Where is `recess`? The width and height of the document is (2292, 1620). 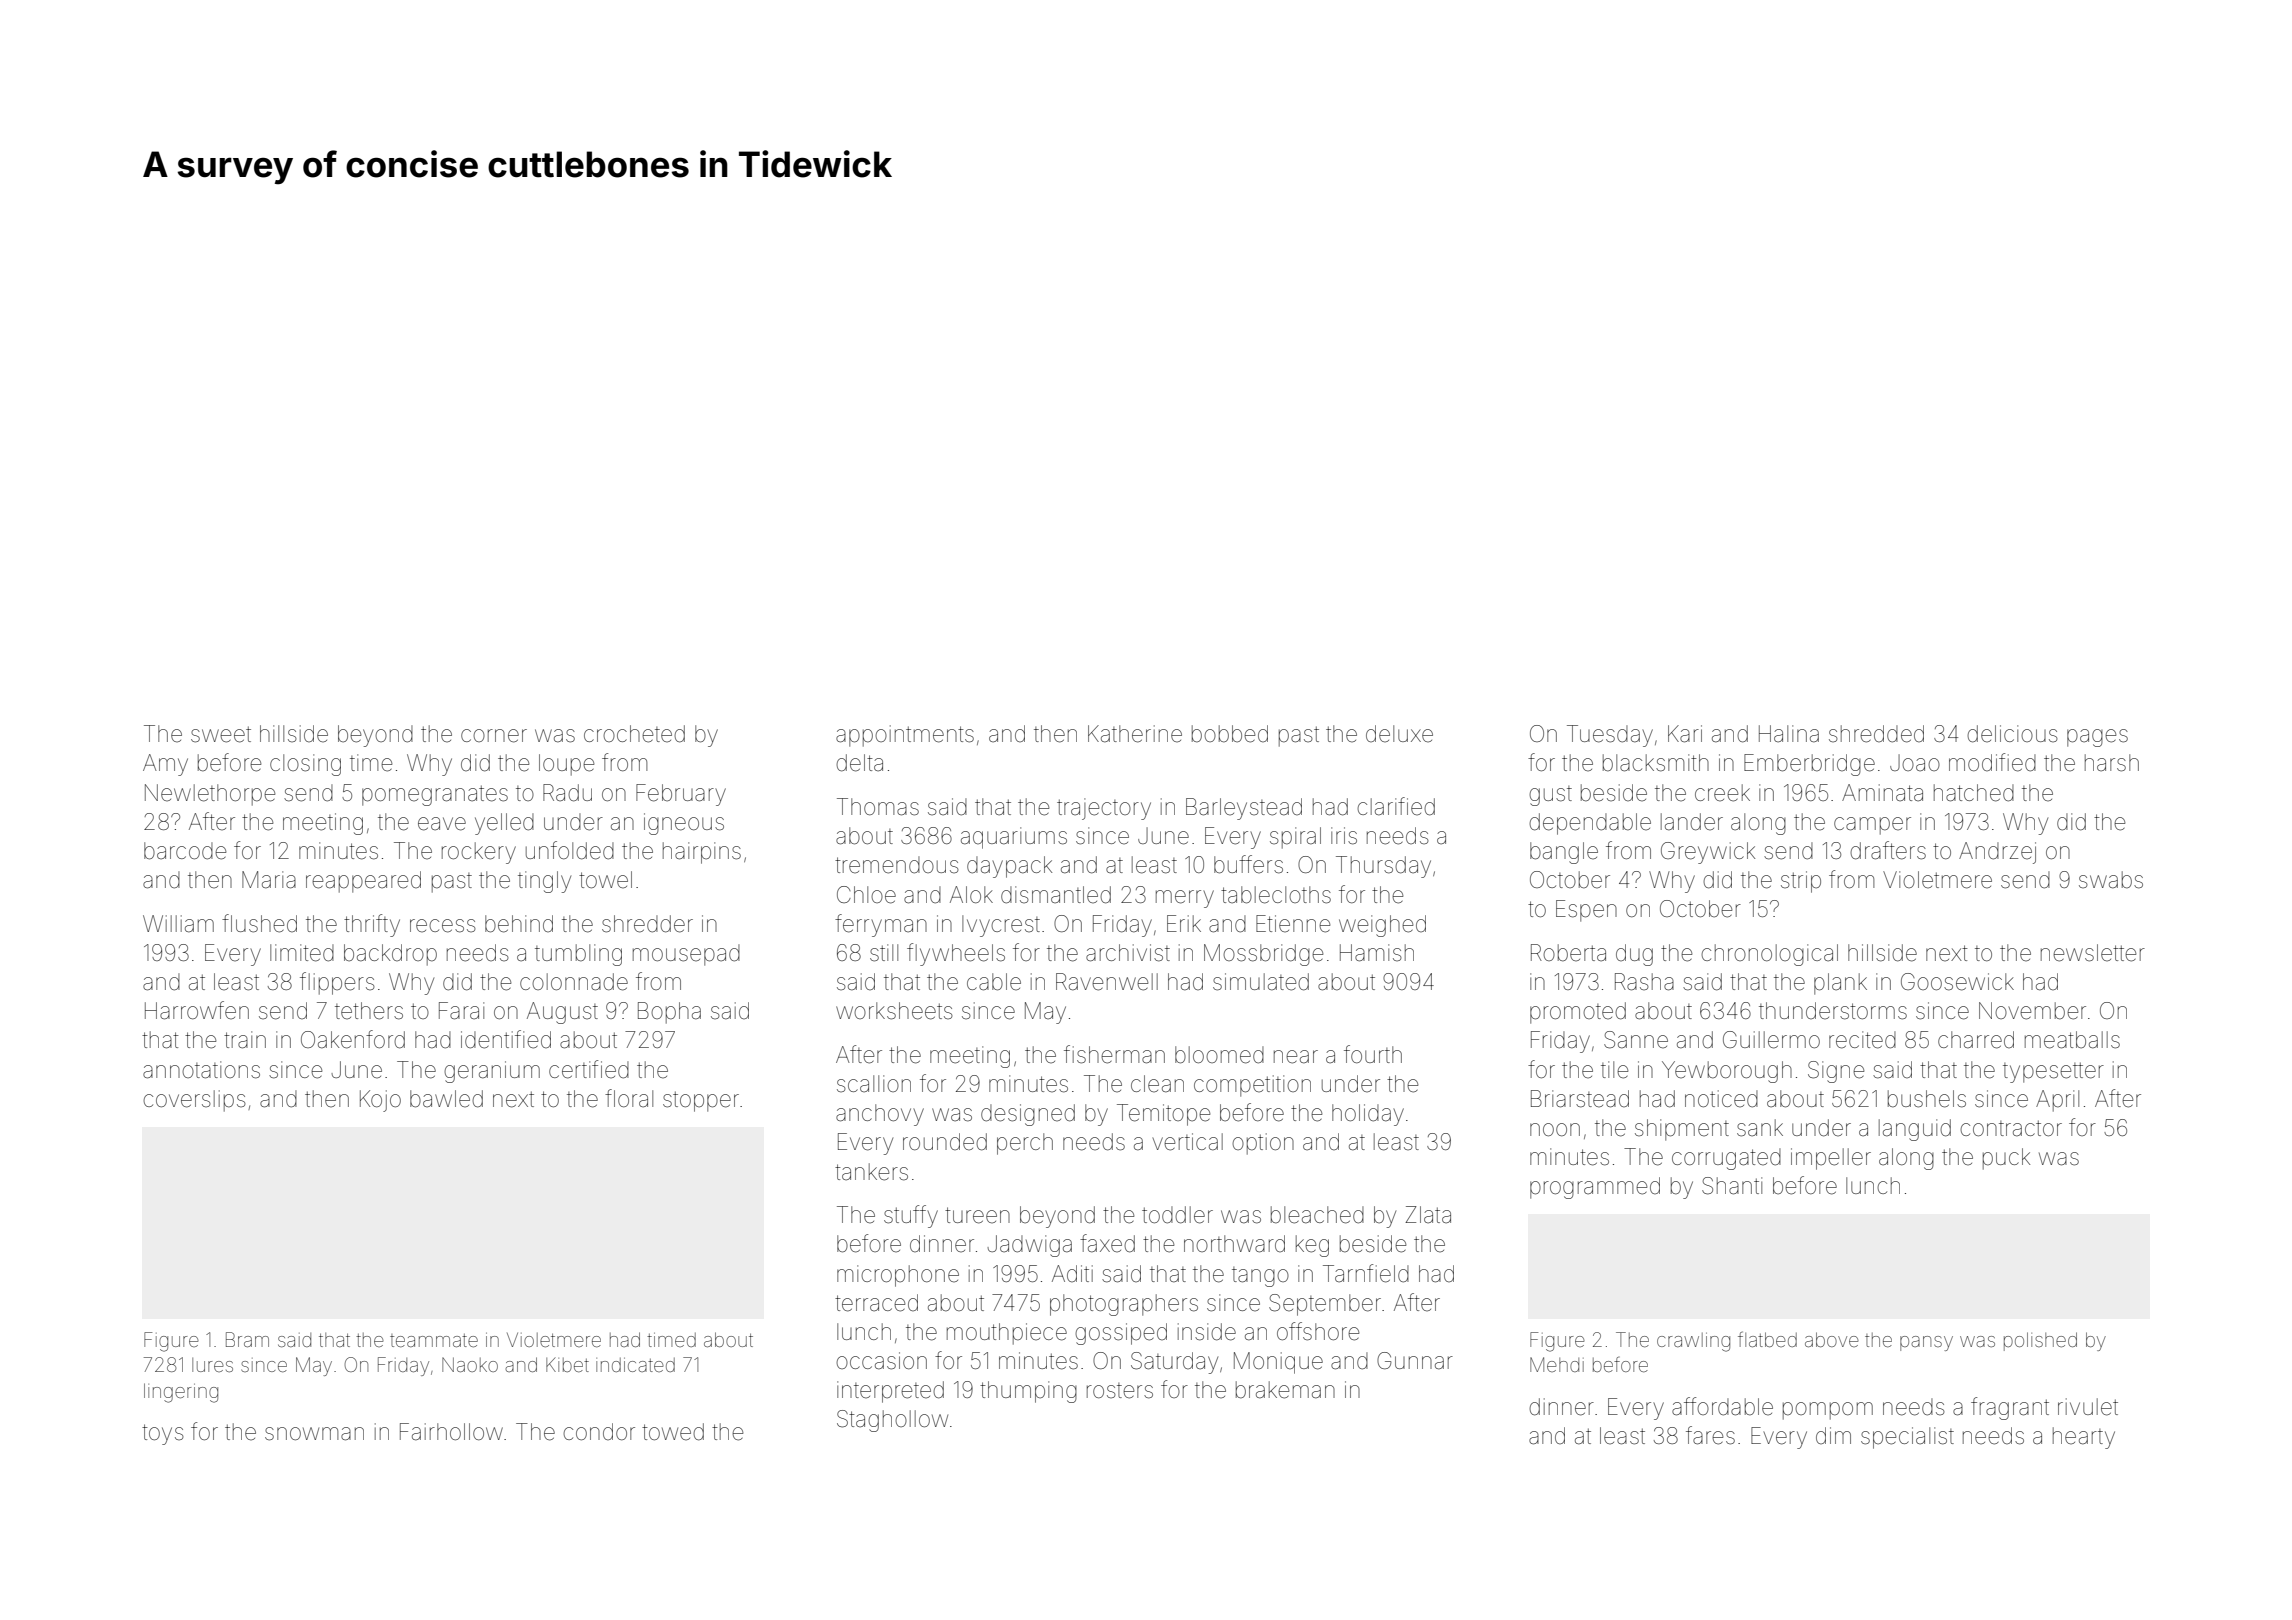 recess is located at coordinates (443, 926).
